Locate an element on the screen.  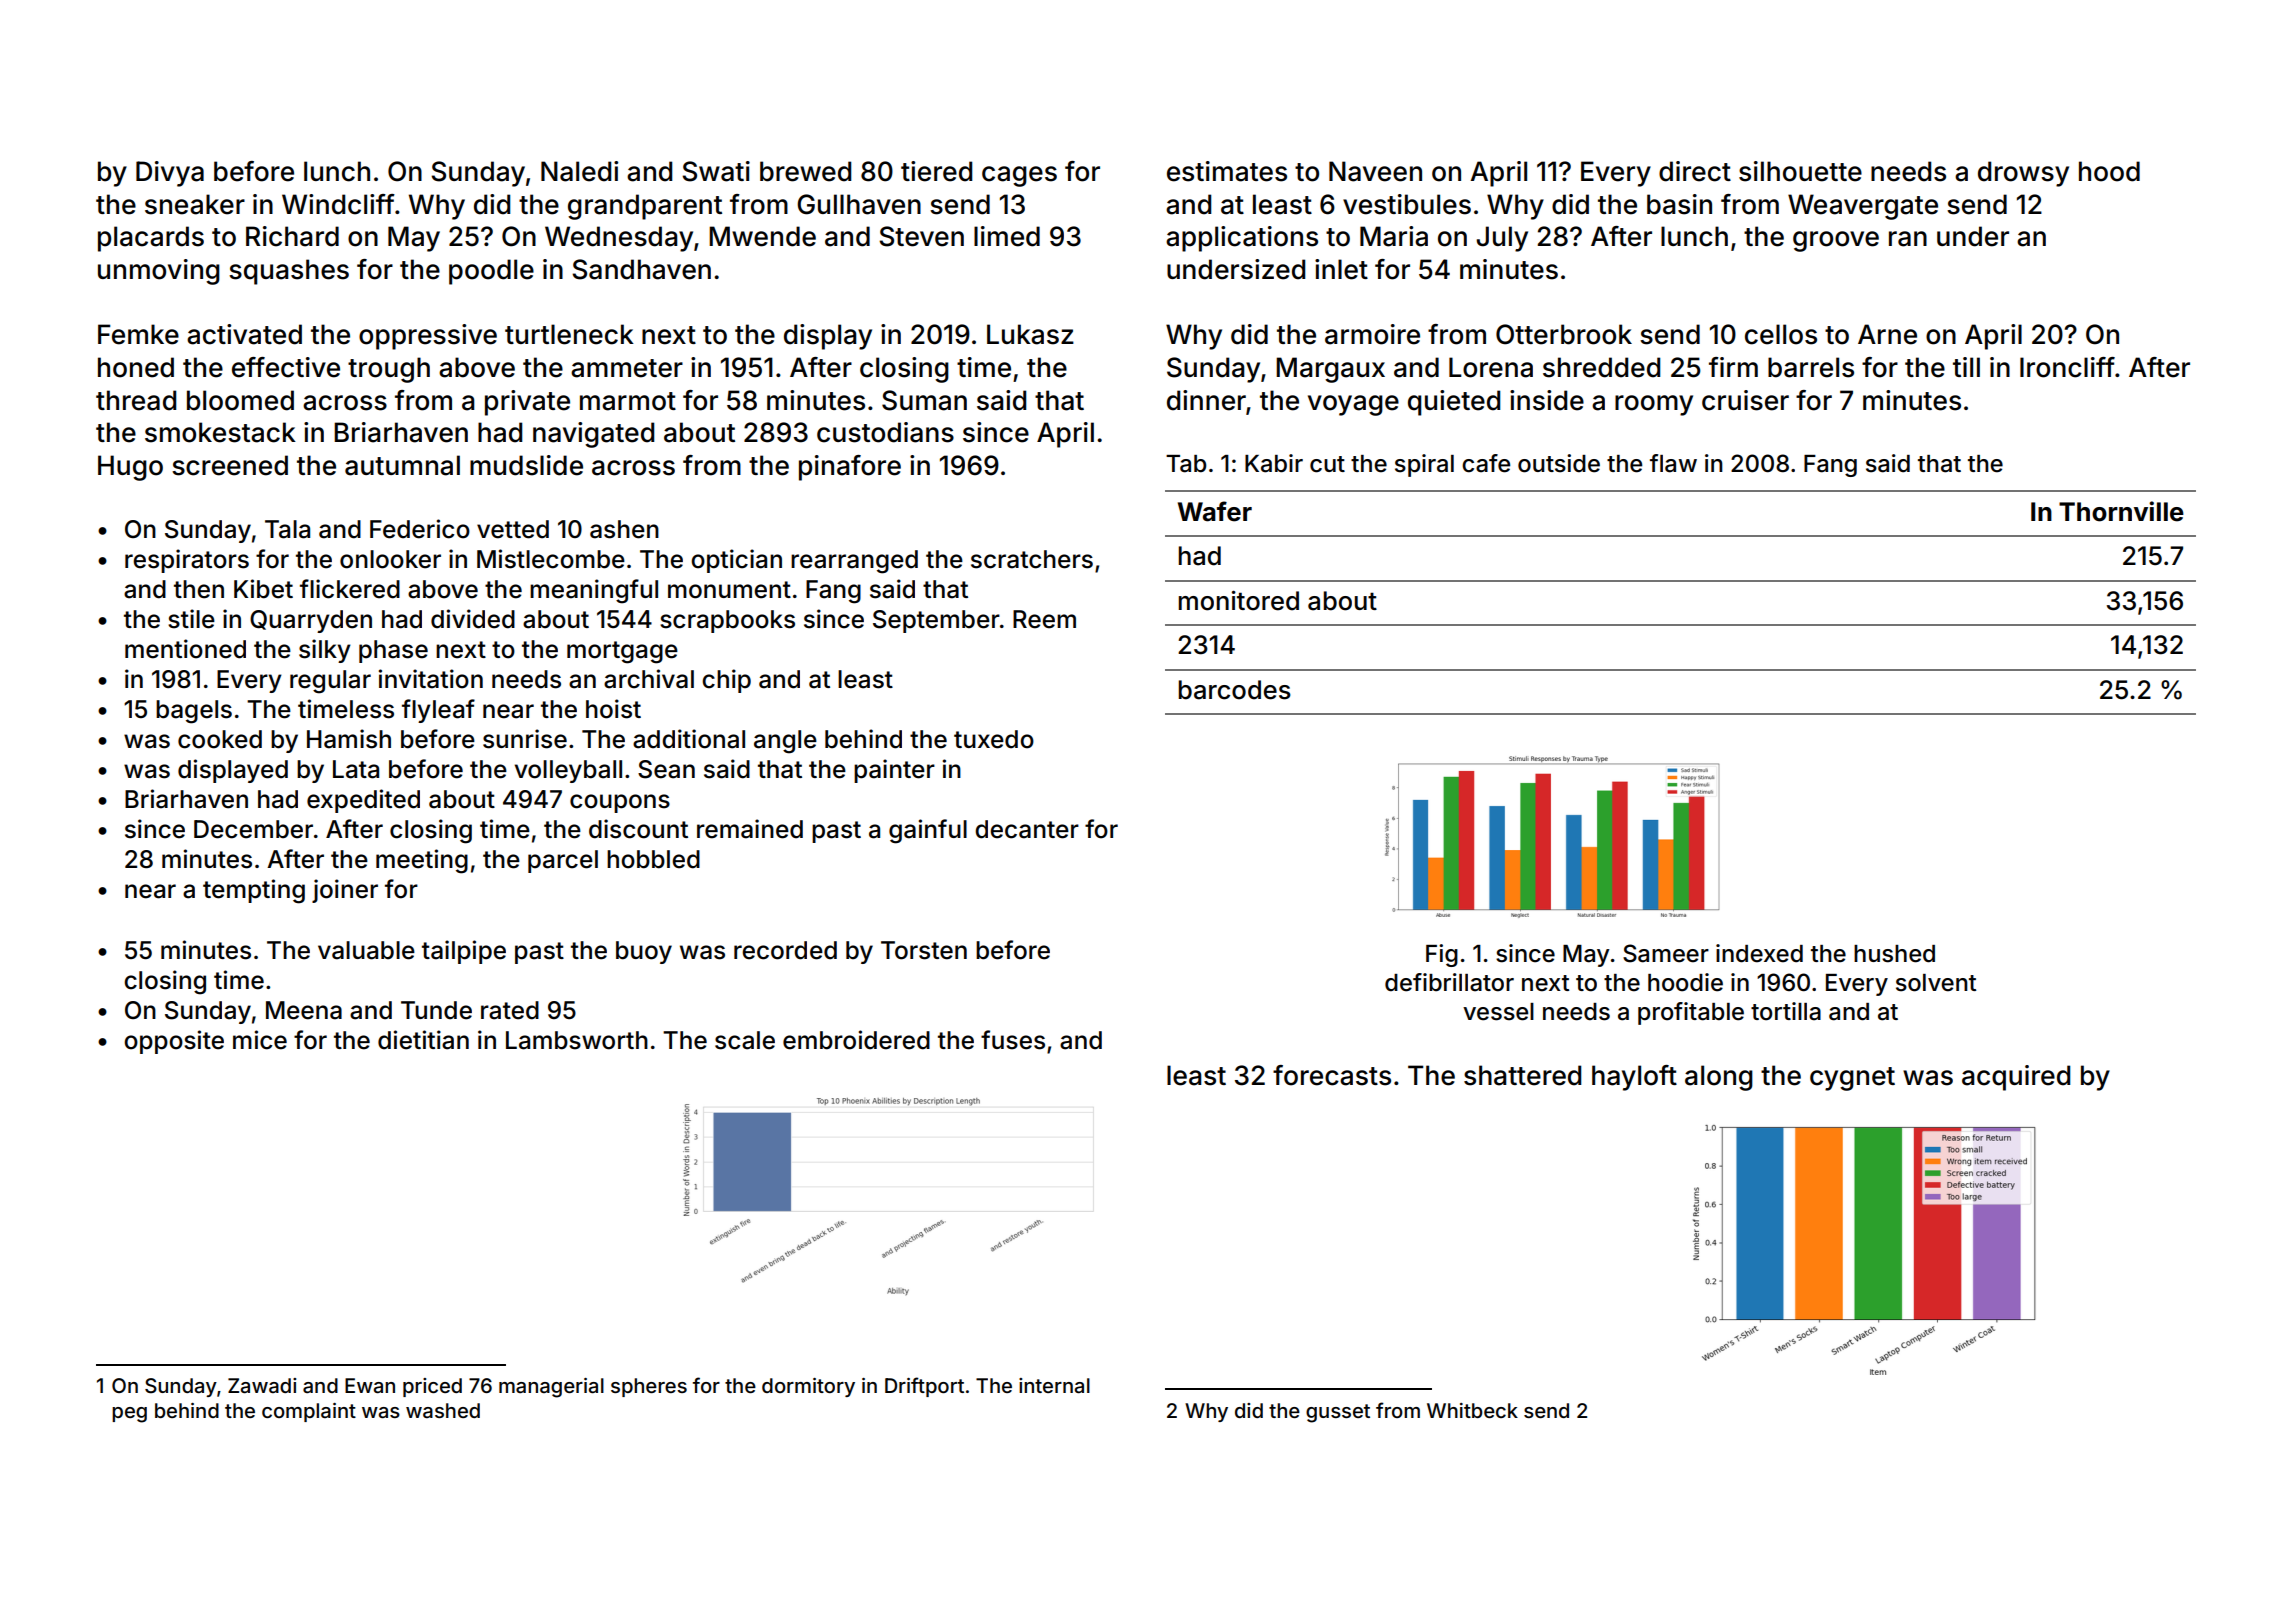
peg is located at coordinates (129, 1415).
